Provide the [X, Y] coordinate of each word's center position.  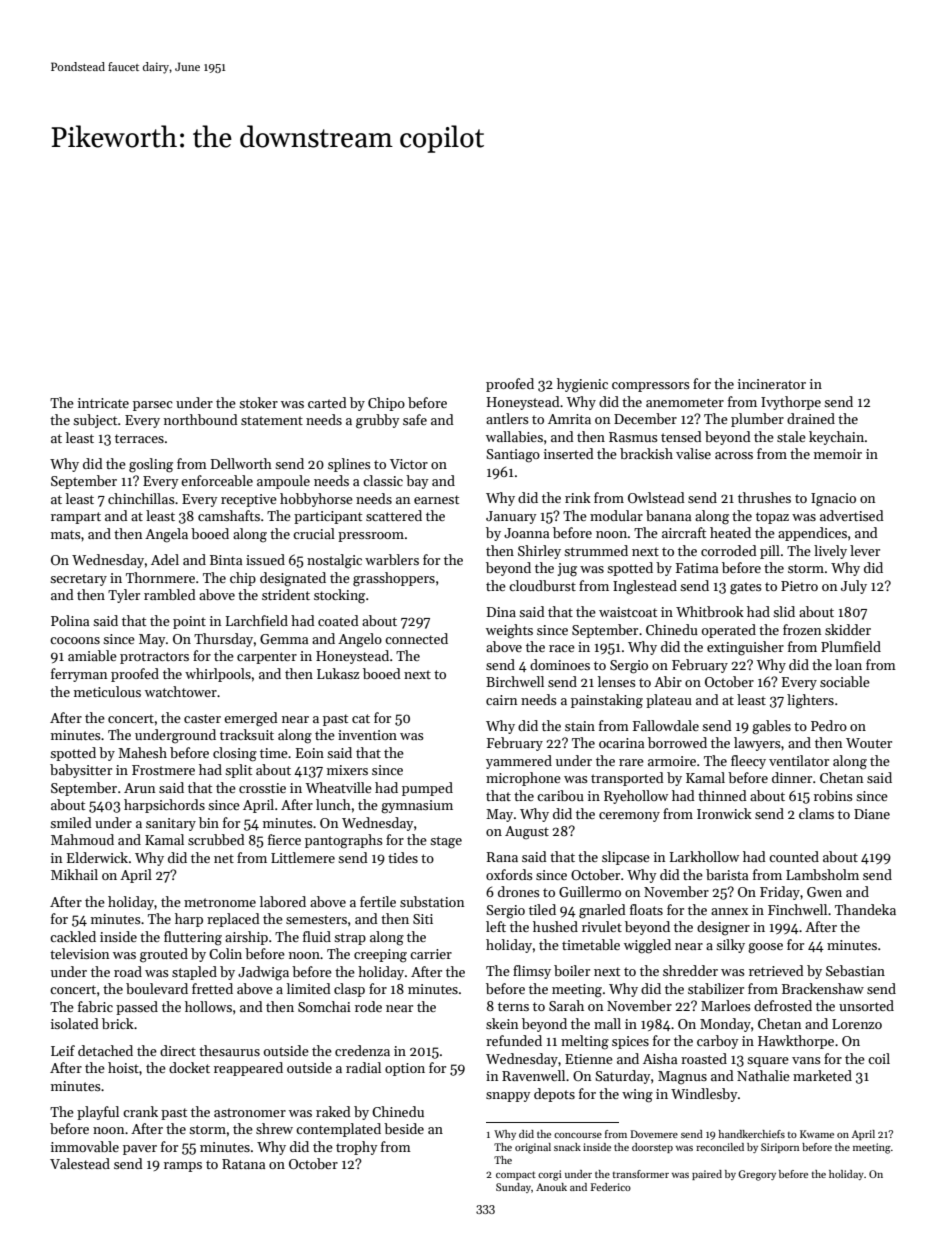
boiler [572, 970]
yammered [519, 762]
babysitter [81, 771]
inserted [569, 453]
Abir [668, 681]
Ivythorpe [791, 403]
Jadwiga [263, 973]
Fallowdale [666, 725]
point [189, 622]
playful [98, 1113]
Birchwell [515, 681]
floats [646, 909]
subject [95, 421]
